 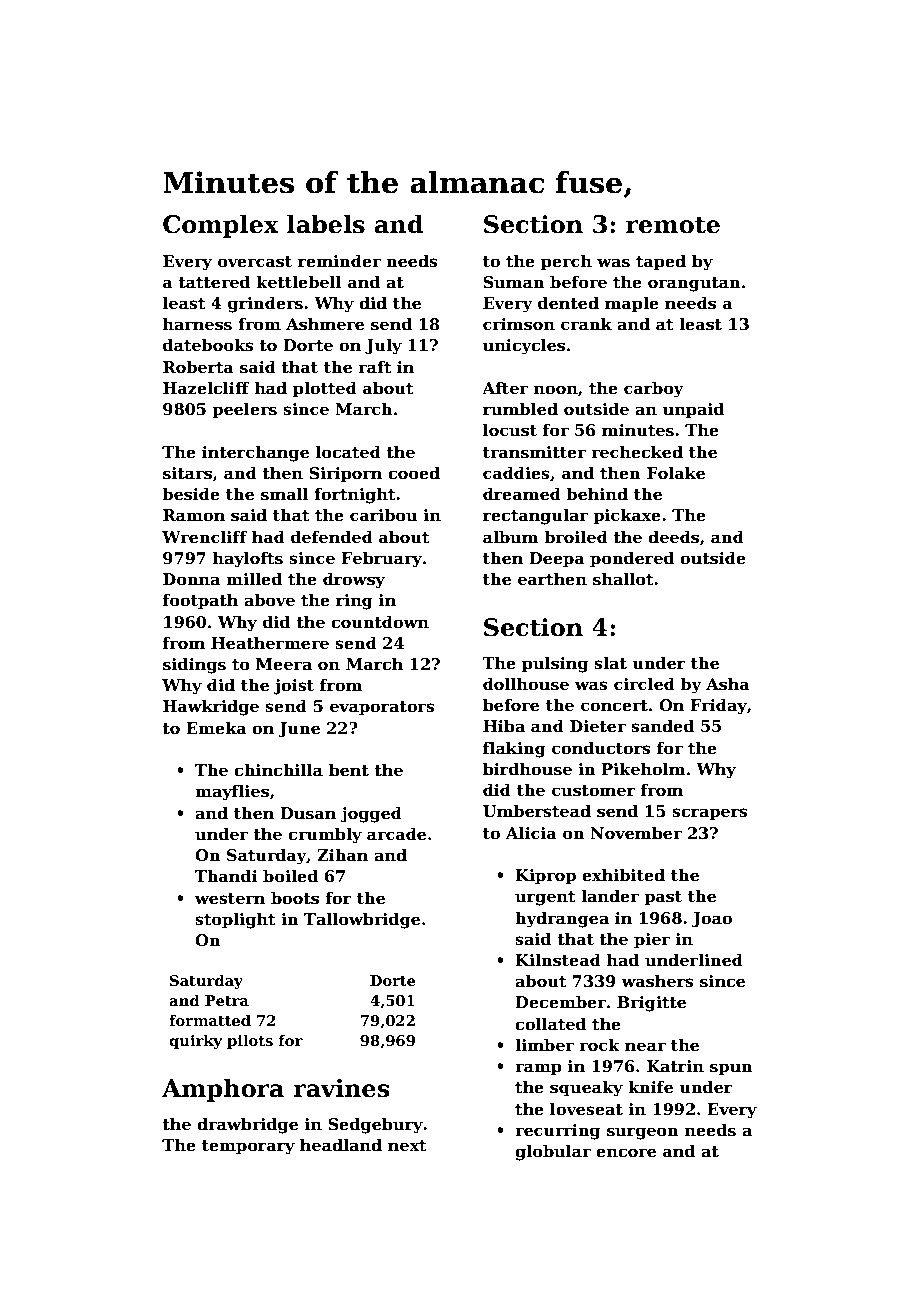 What do you see at coordinates (545, 898) in the screenshot?
I see `urgent` at bounding box center [545, 898].
